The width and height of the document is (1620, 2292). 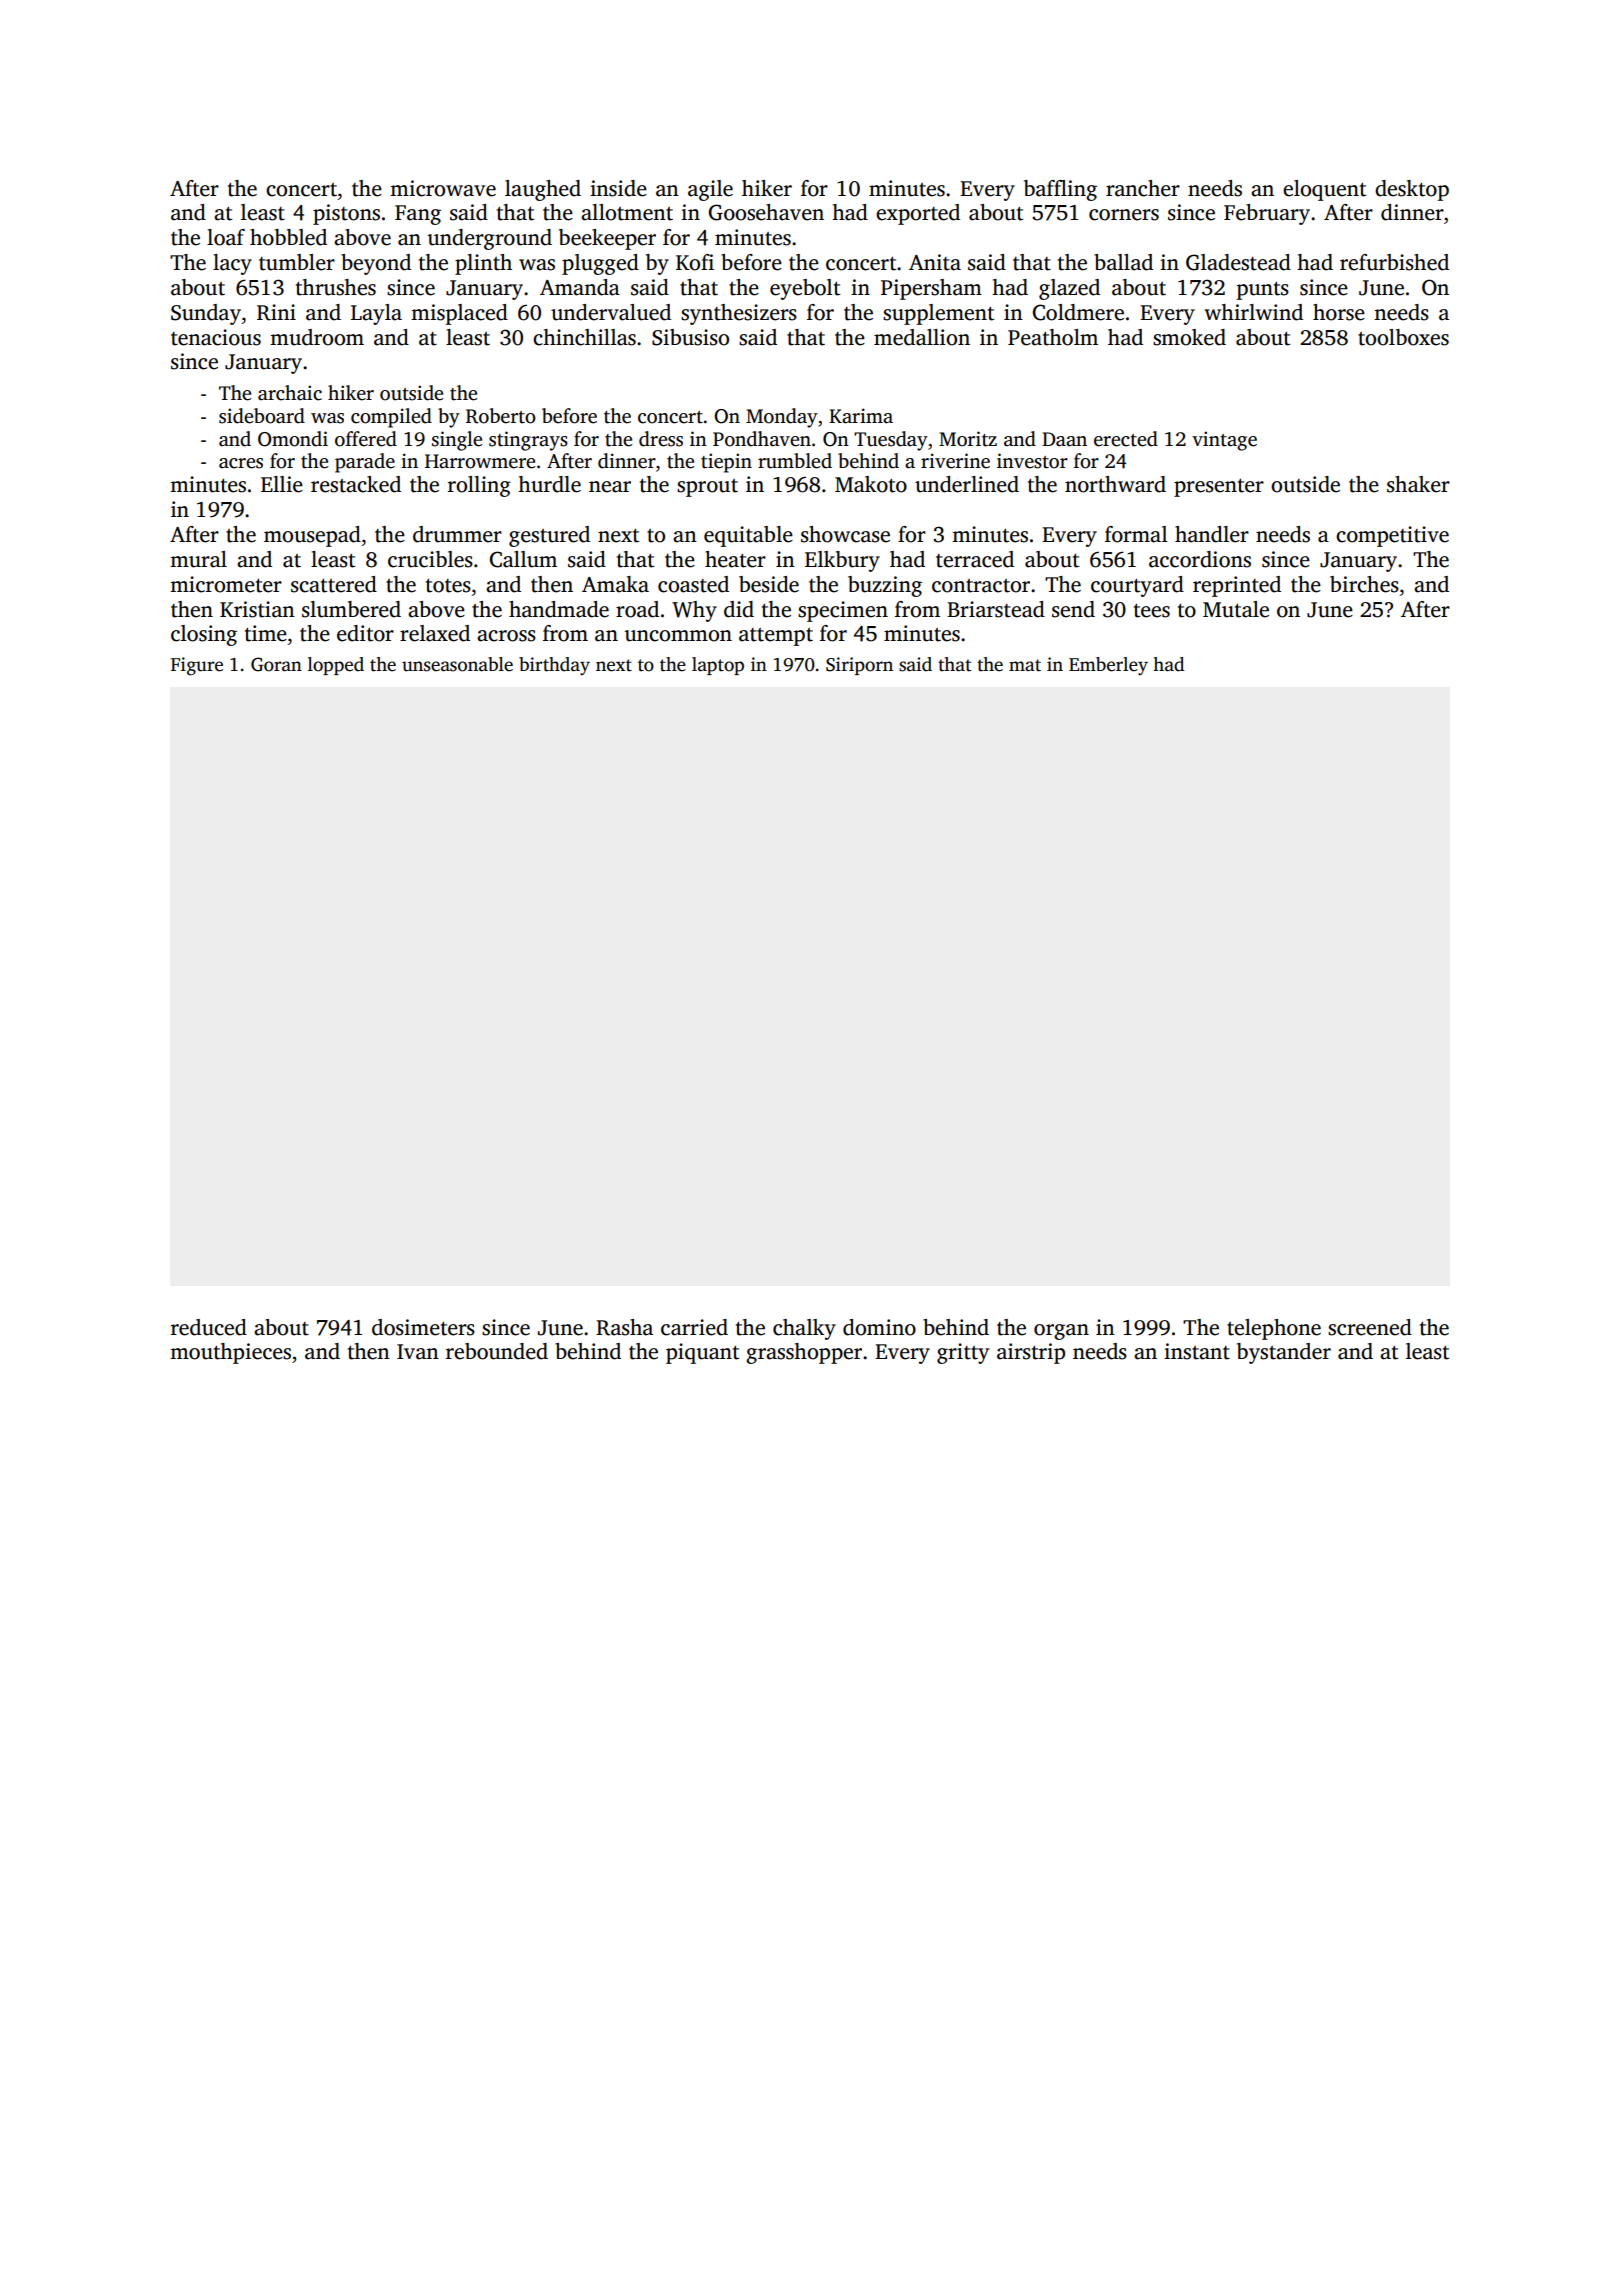 I want to click on mouthpieces, so click(x=230, y=1353).
